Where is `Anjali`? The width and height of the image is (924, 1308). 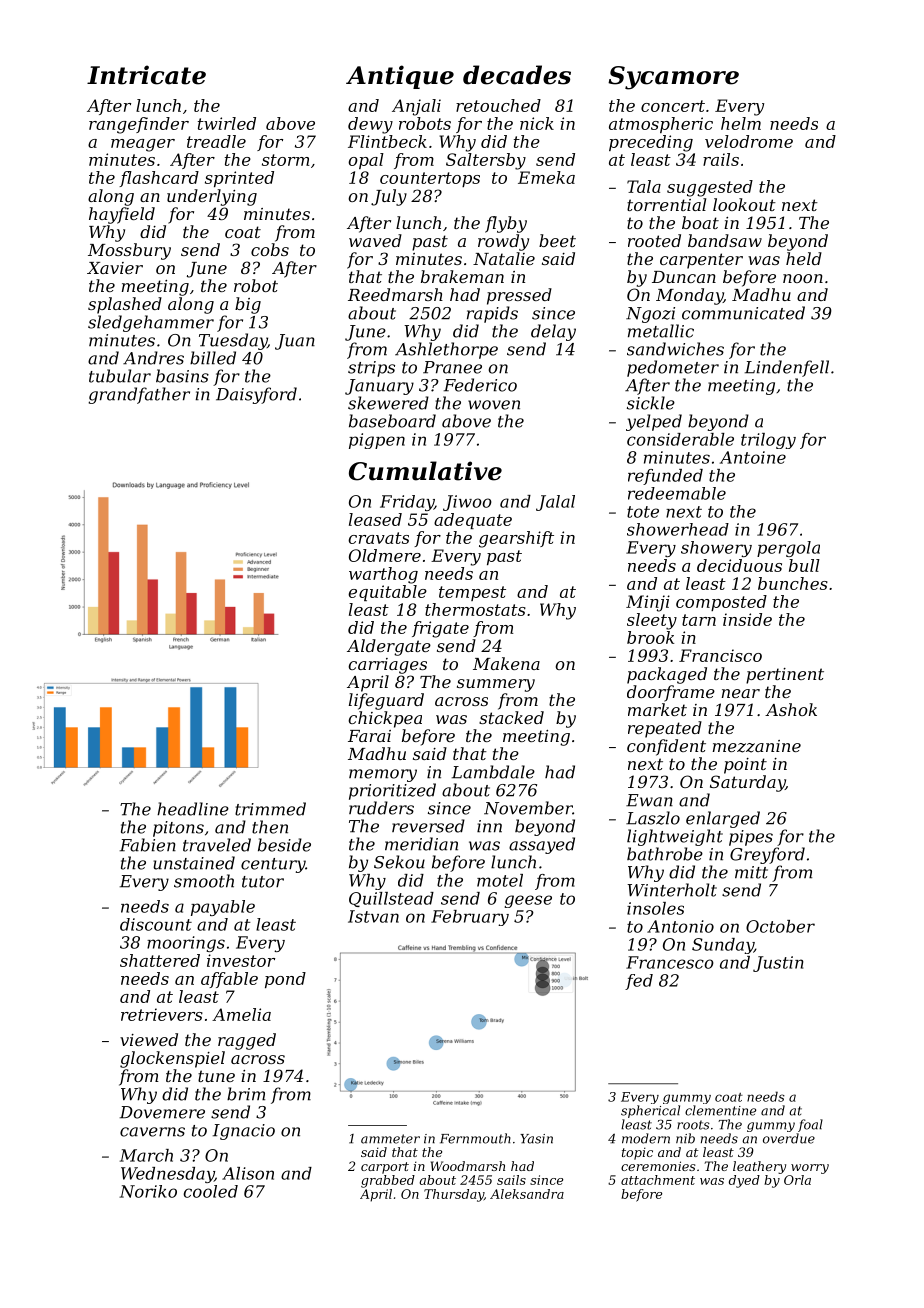
Anjali is located at coordinates (416, 107).
